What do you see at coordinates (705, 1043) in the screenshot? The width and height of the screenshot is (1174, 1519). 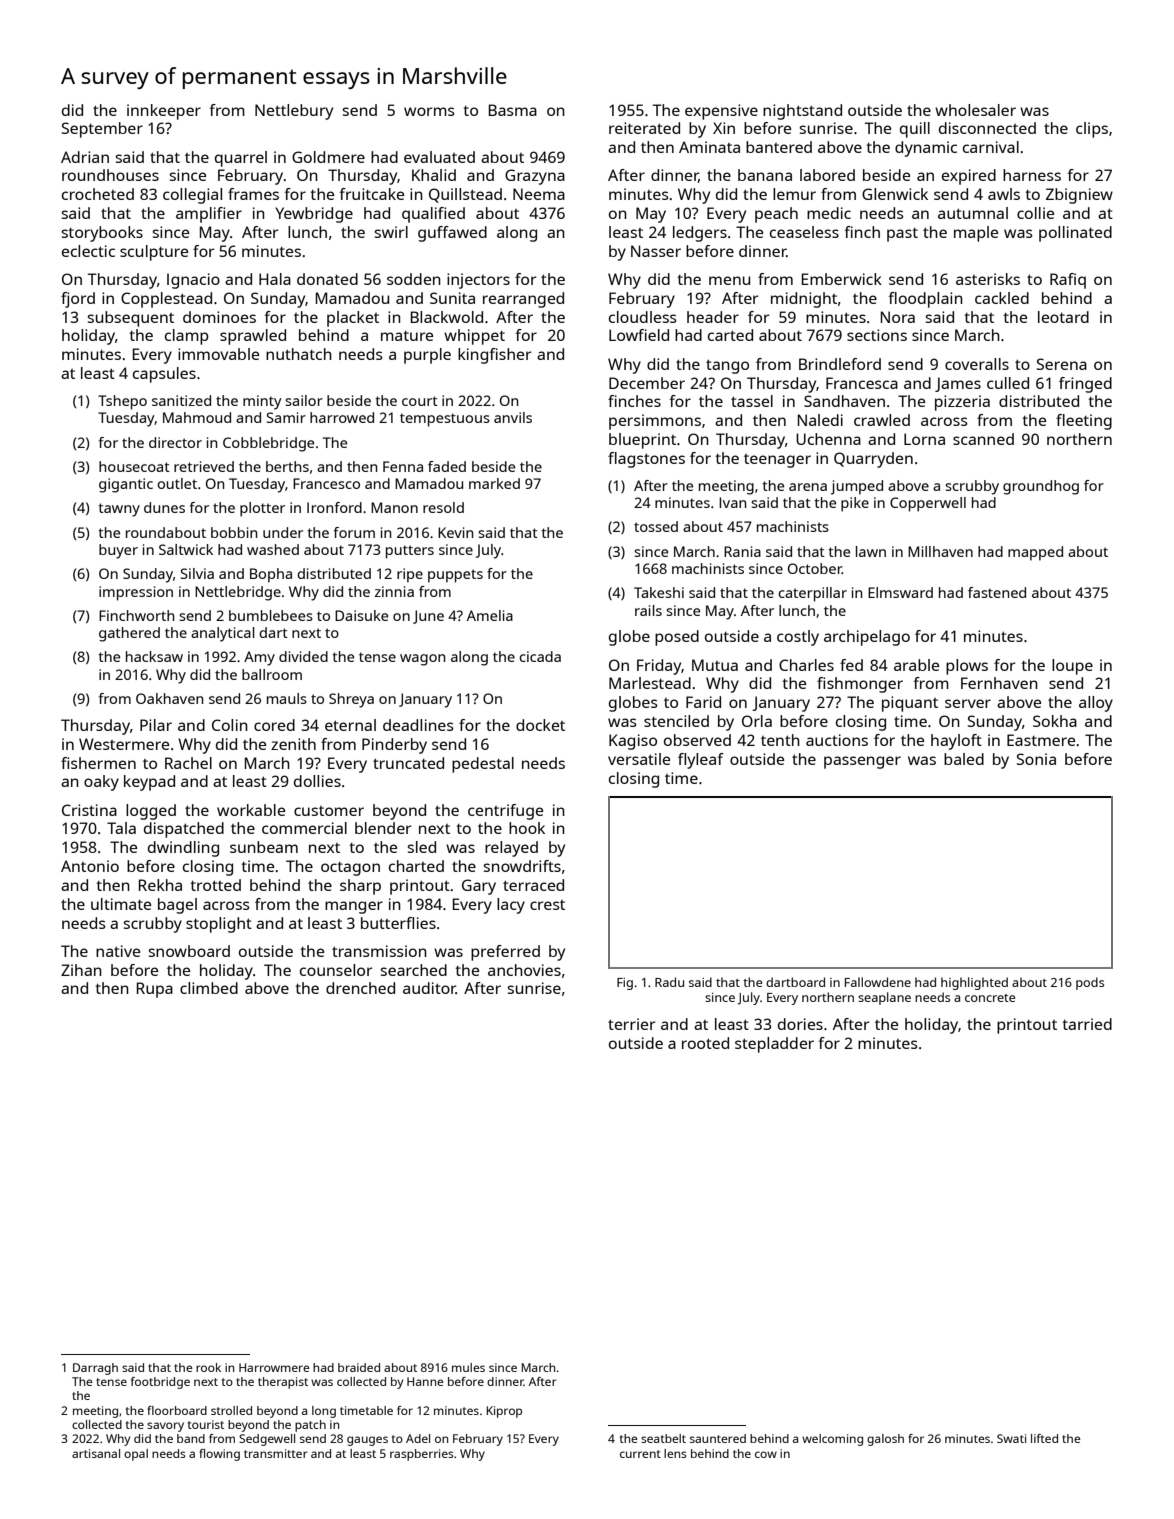 I see `rooted` at bounding box center [705, 1043].
